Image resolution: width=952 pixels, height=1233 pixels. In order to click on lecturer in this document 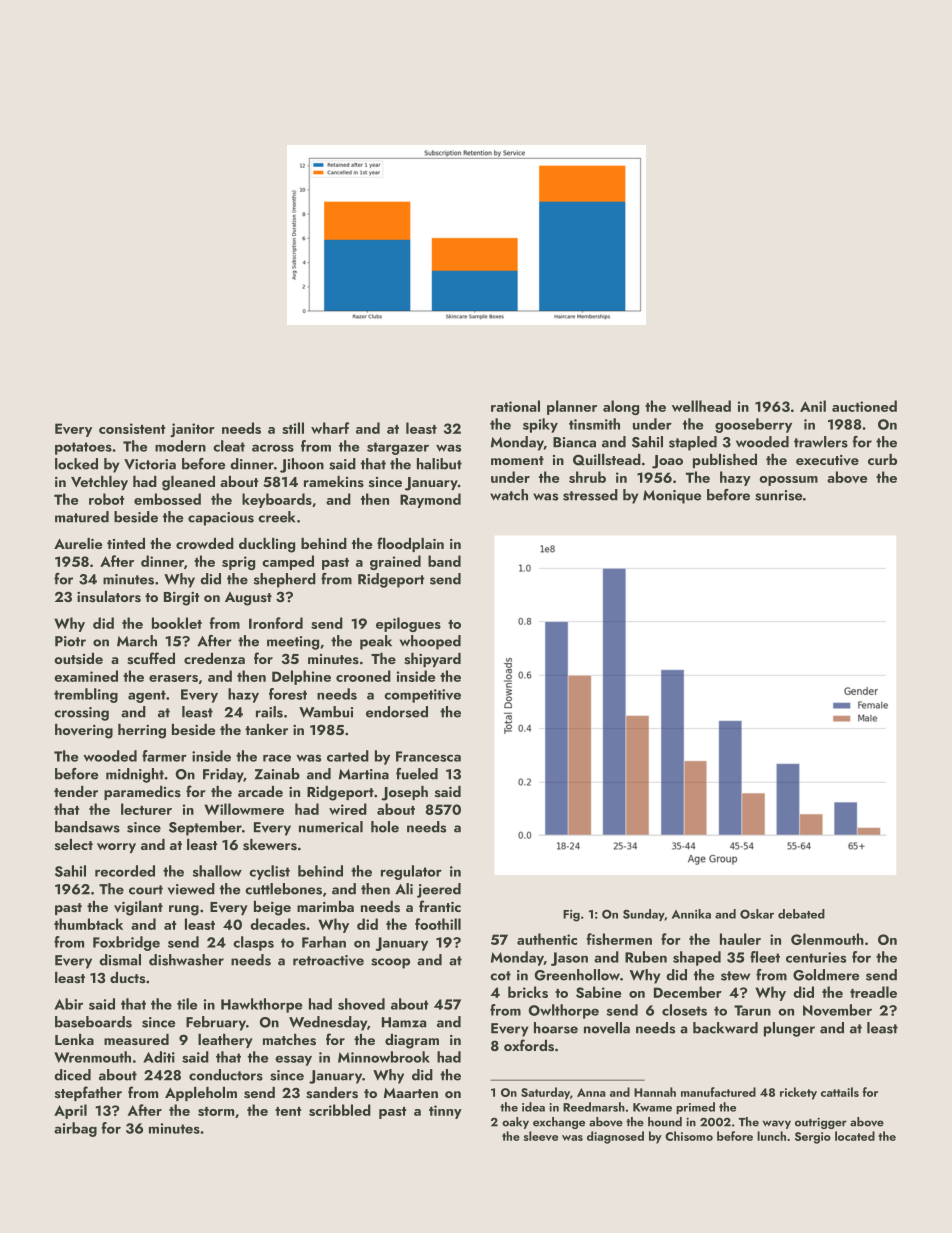, I will do `click(146, 809)`.
